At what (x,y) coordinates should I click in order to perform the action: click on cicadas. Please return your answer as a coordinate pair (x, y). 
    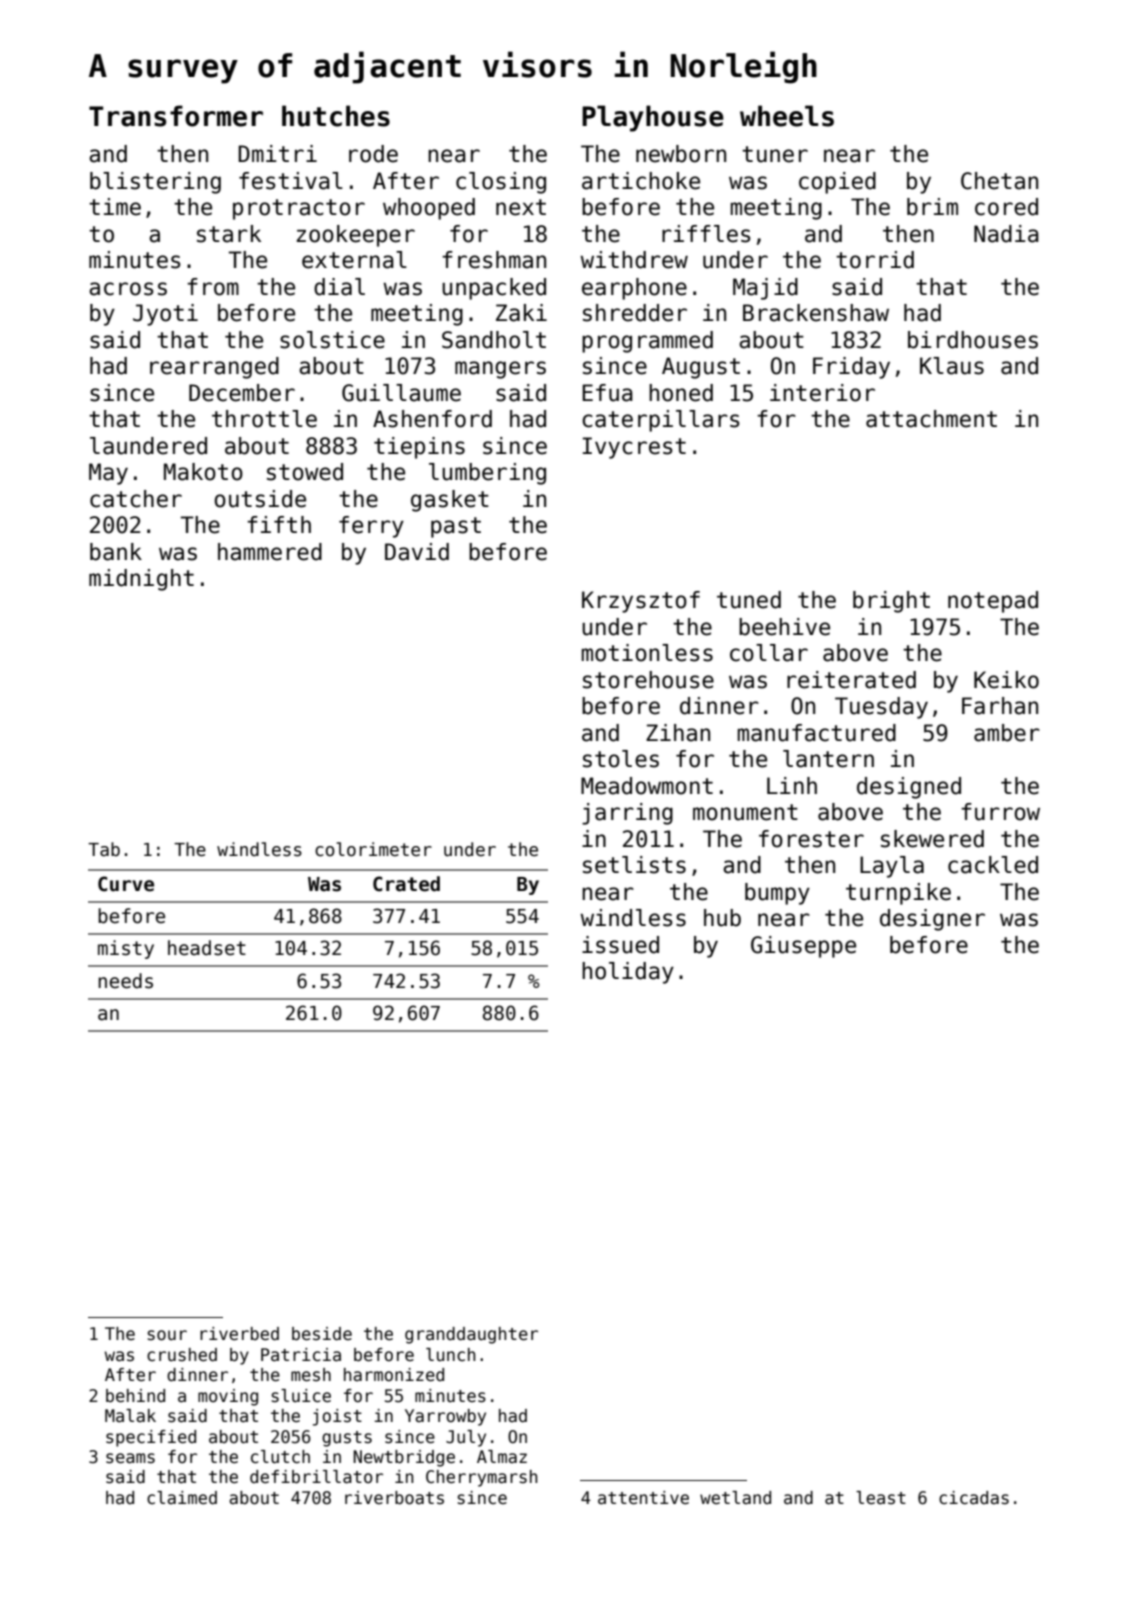
    Looking at the image, I should click on (974, 1498).
